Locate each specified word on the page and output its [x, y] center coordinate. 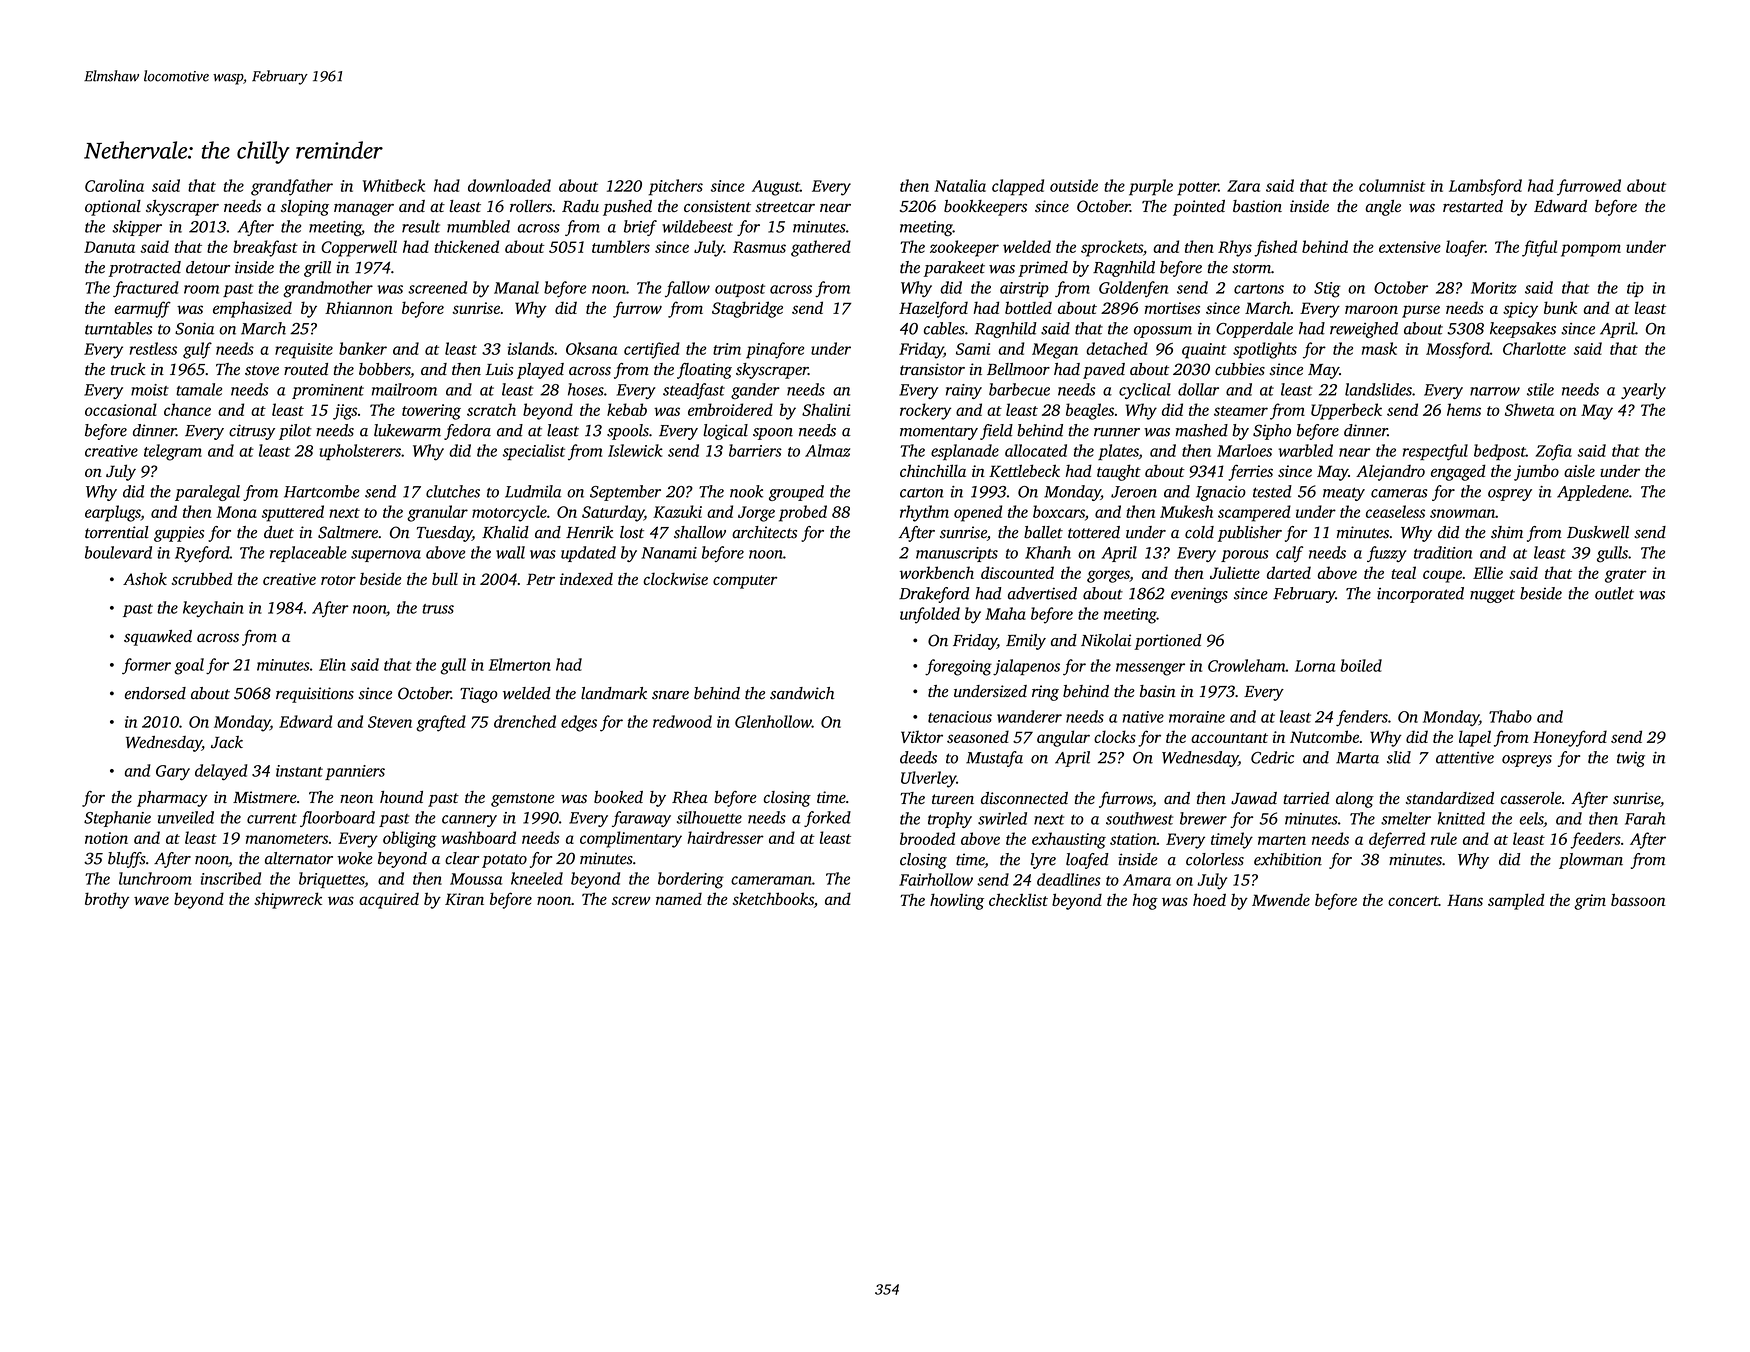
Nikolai [1106, 640]
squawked [158, 638]
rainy [964, 391]
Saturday [613, 513]
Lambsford [1485, 187]
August [776, 188]
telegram [173, 452]
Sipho [1272, 432]
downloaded [509, 185]
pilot [295, 432]
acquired [389, 900]
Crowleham [1247, 665]
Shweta [1529, 409]
